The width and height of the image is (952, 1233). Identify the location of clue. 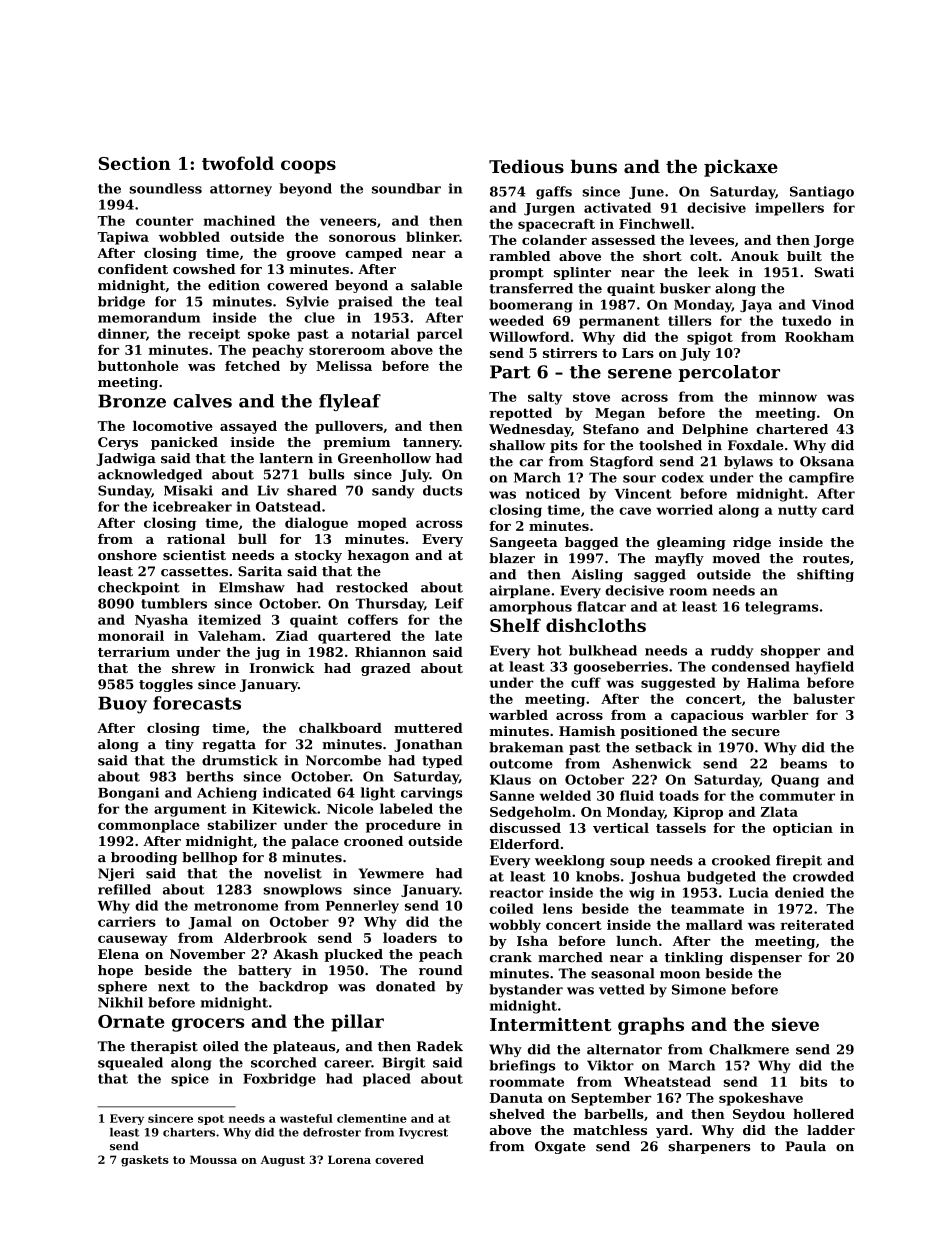
(319, 317).
